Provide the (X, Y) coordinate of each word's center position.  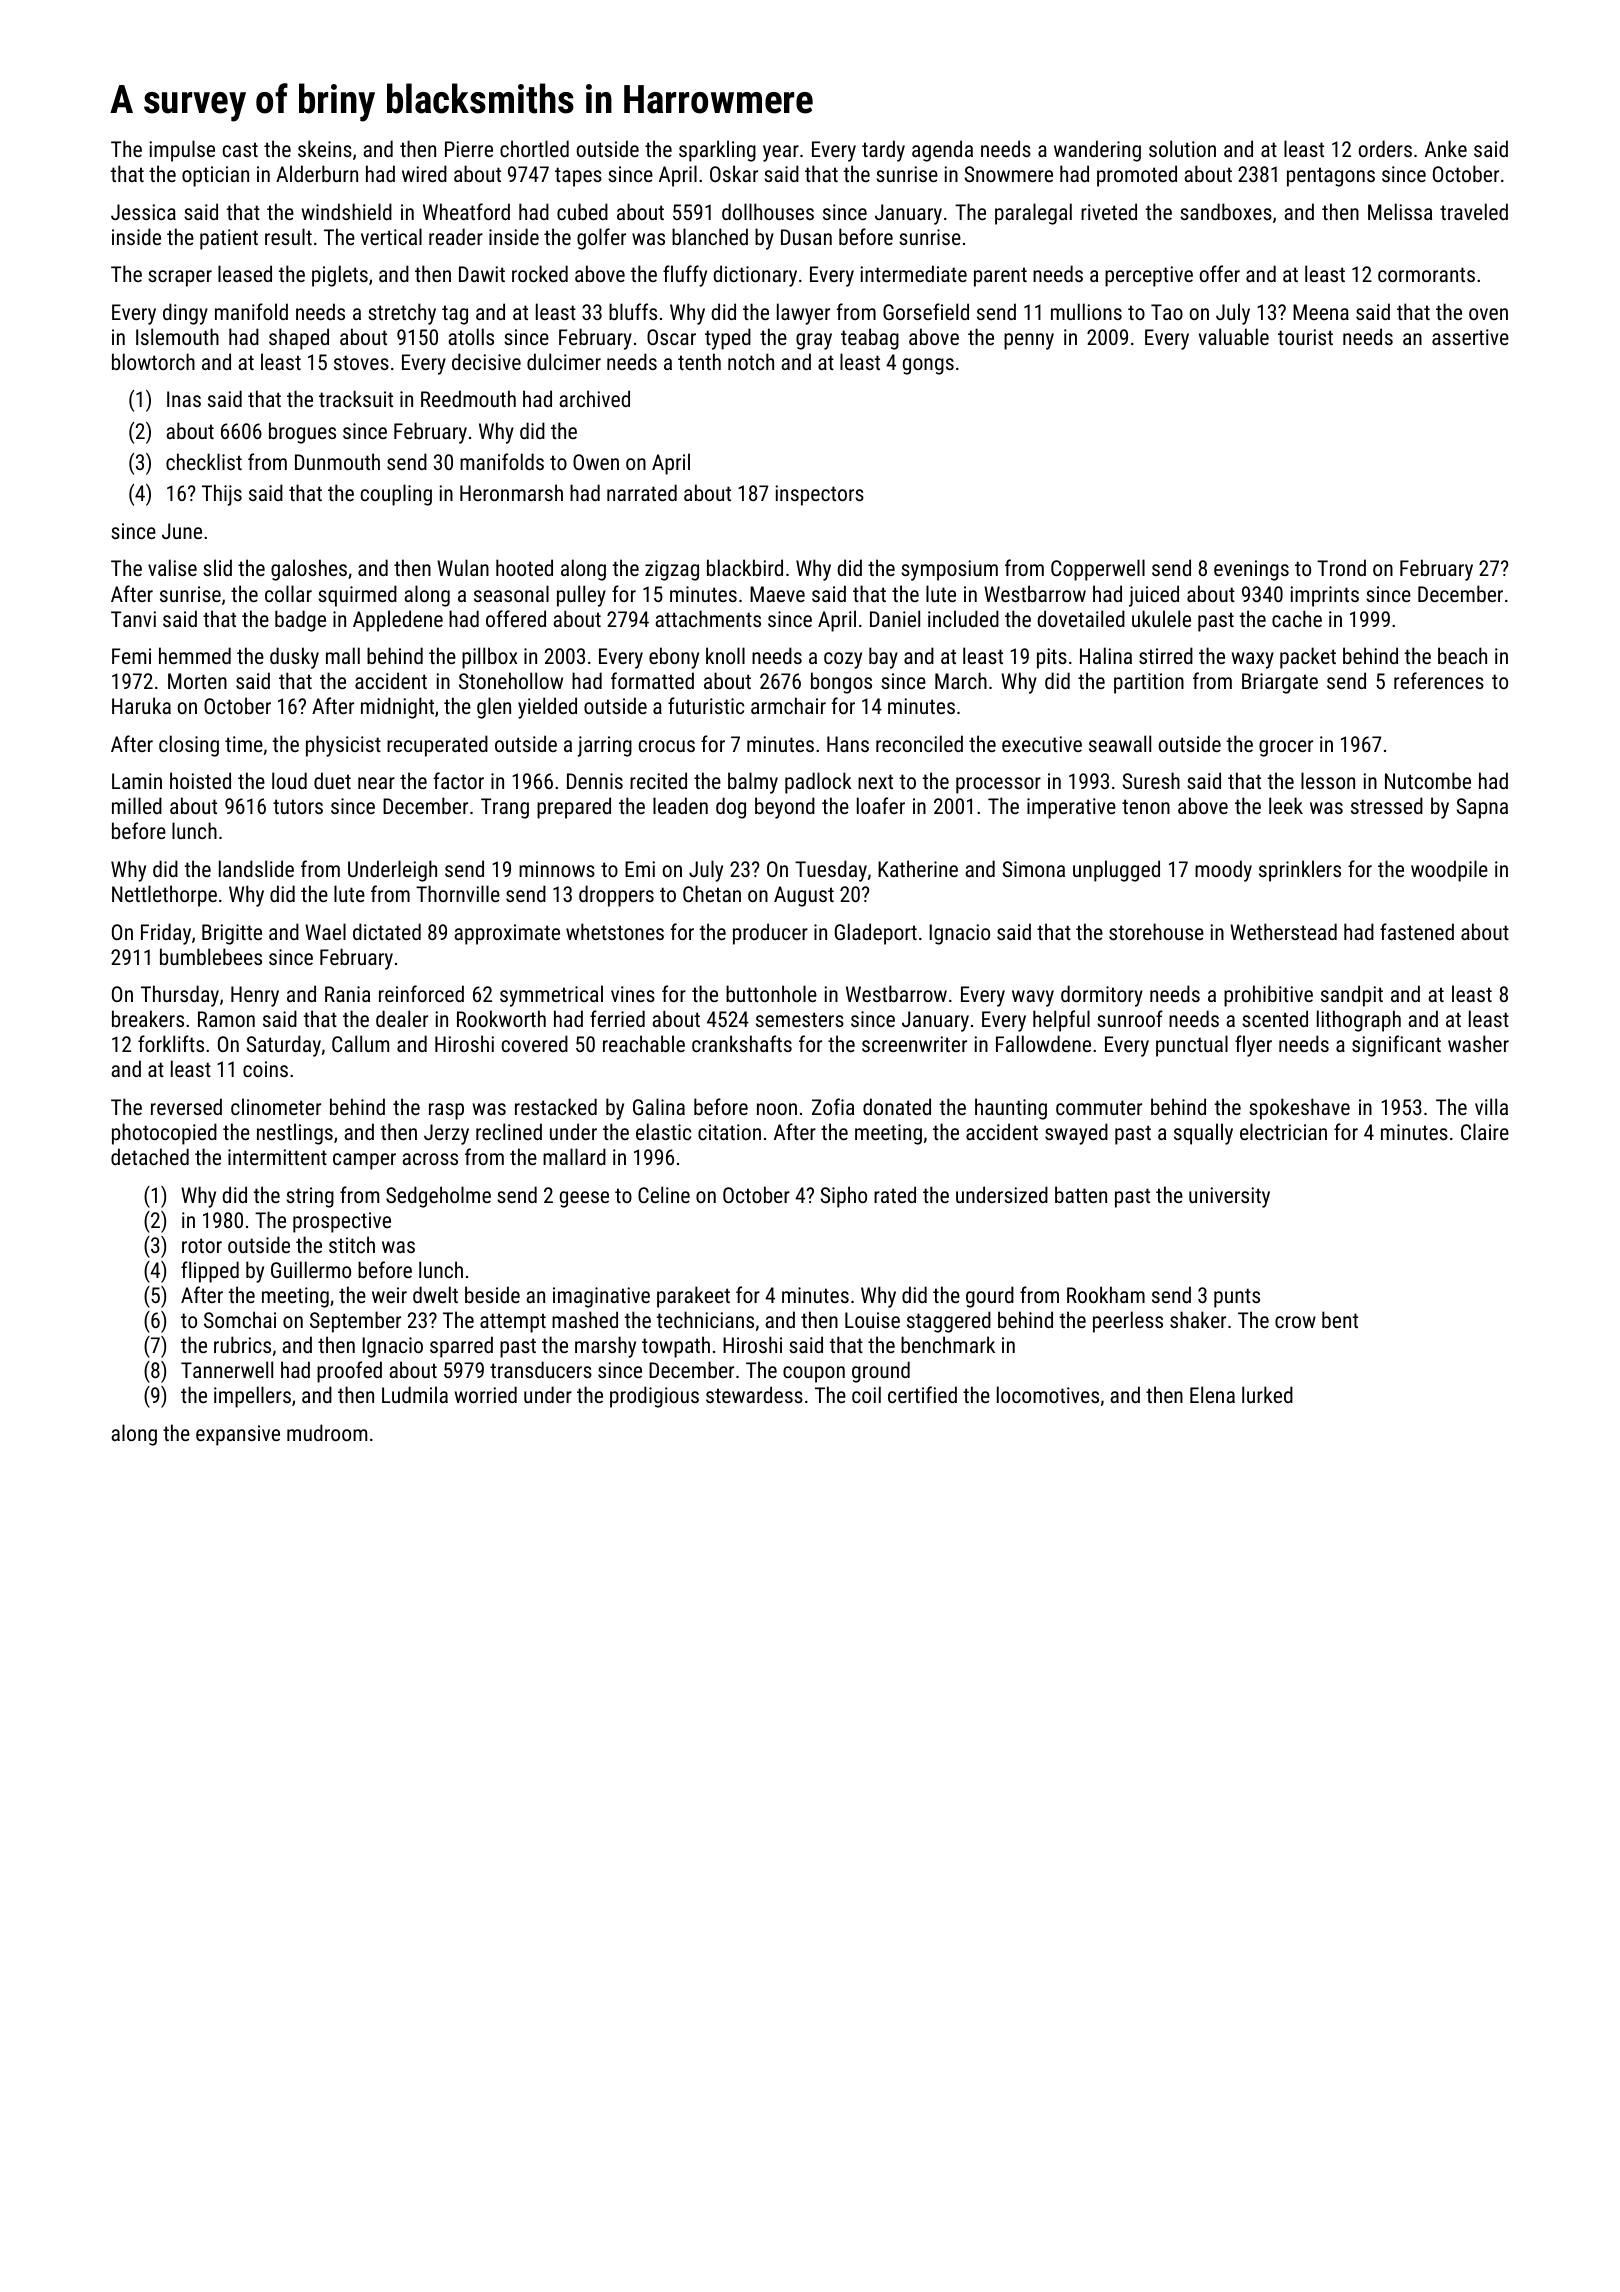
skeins (325, 148)
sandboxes (1226, 211)
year (781, 153)
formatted (652, 680)
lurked (1267, 1394)
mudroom (327, 1432)
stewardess (754, 1394)
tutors (298, 806)
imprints (1324, 596)
